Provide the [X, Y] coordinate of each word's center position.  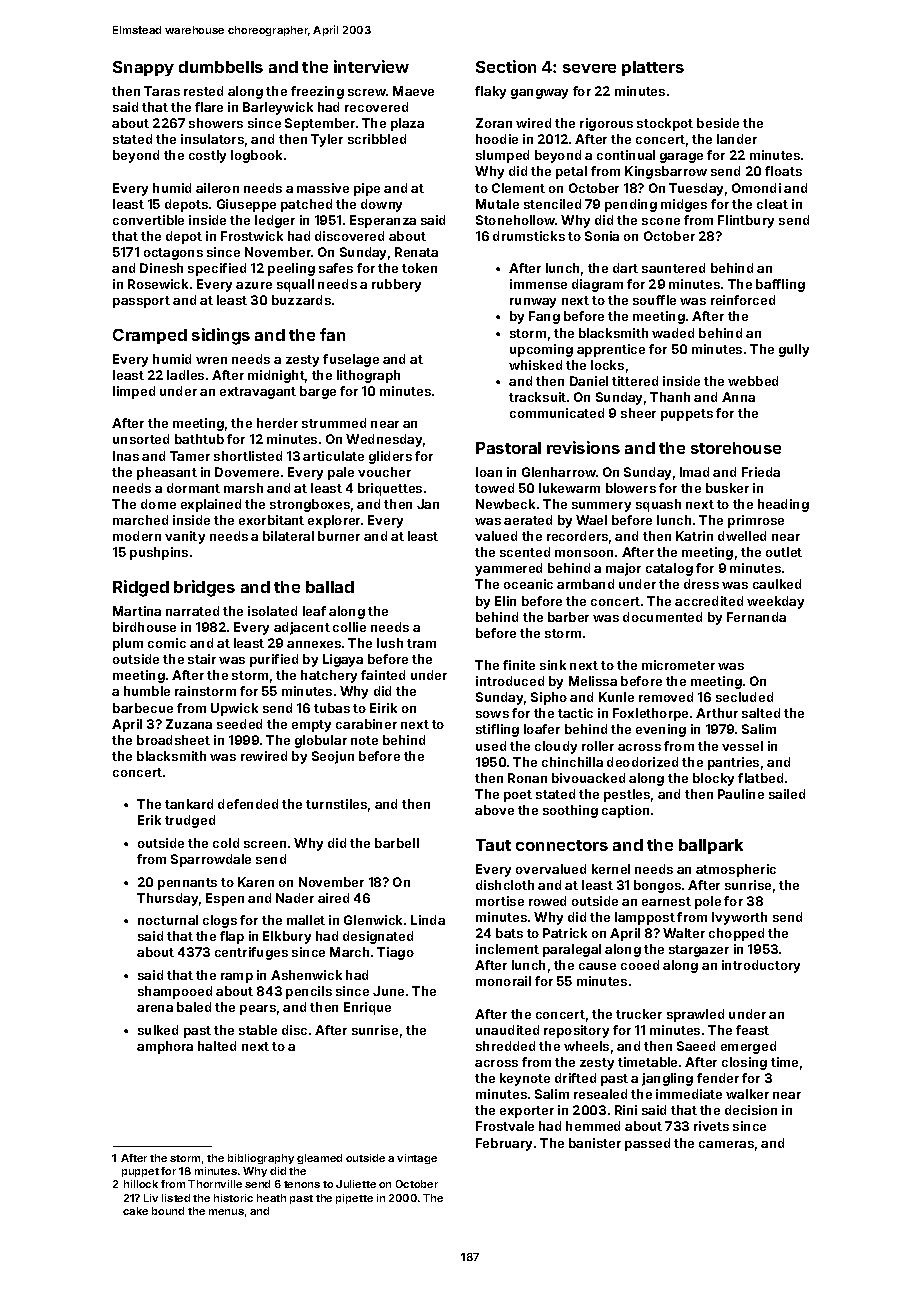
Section [506, 66]
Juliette [356, 1184]
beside [718, 123]
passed [647, 1144]
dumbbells [221, 67]
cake [135, 1211]
